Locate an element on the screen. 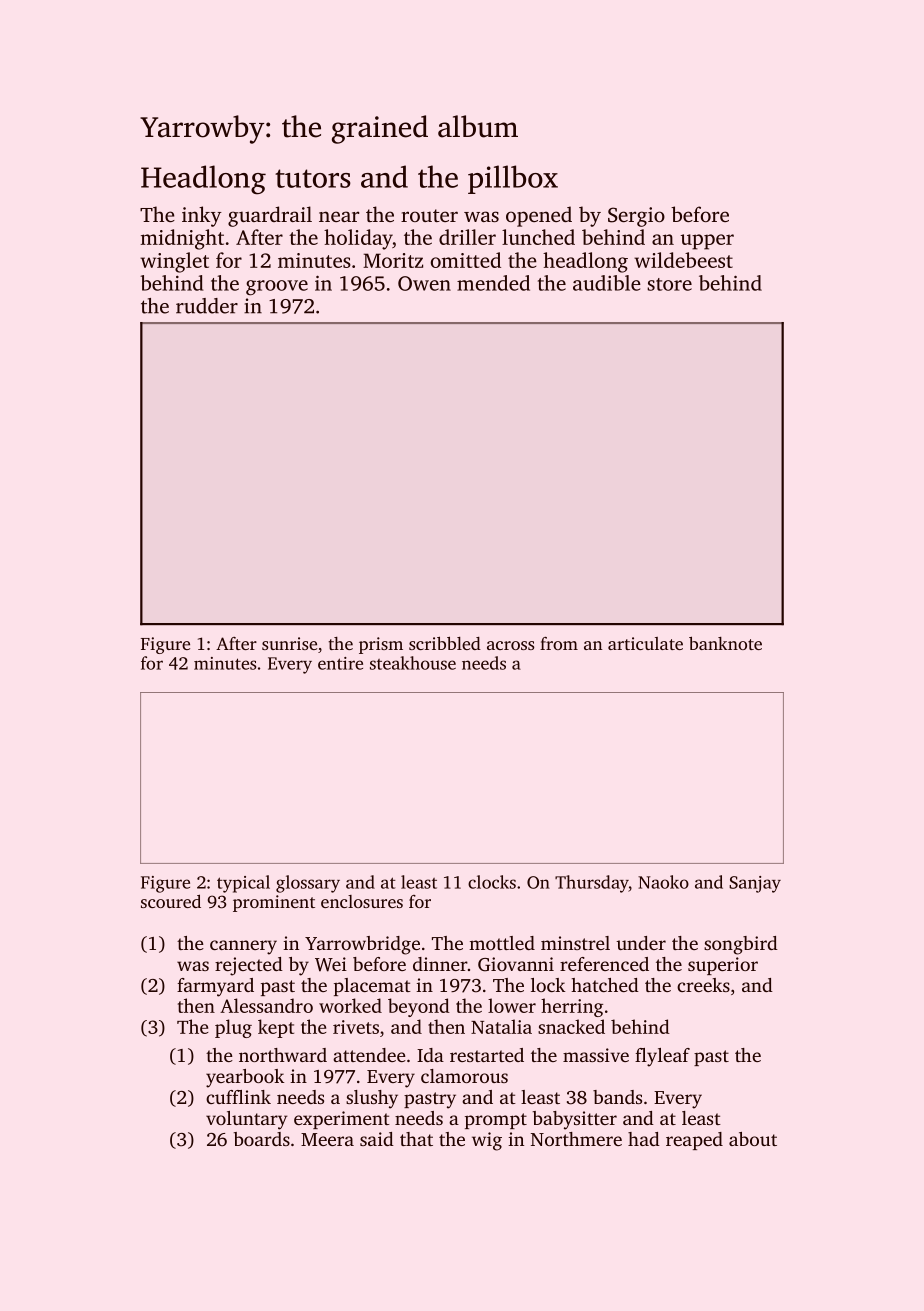  typical is located at coordinates (243, 884).
